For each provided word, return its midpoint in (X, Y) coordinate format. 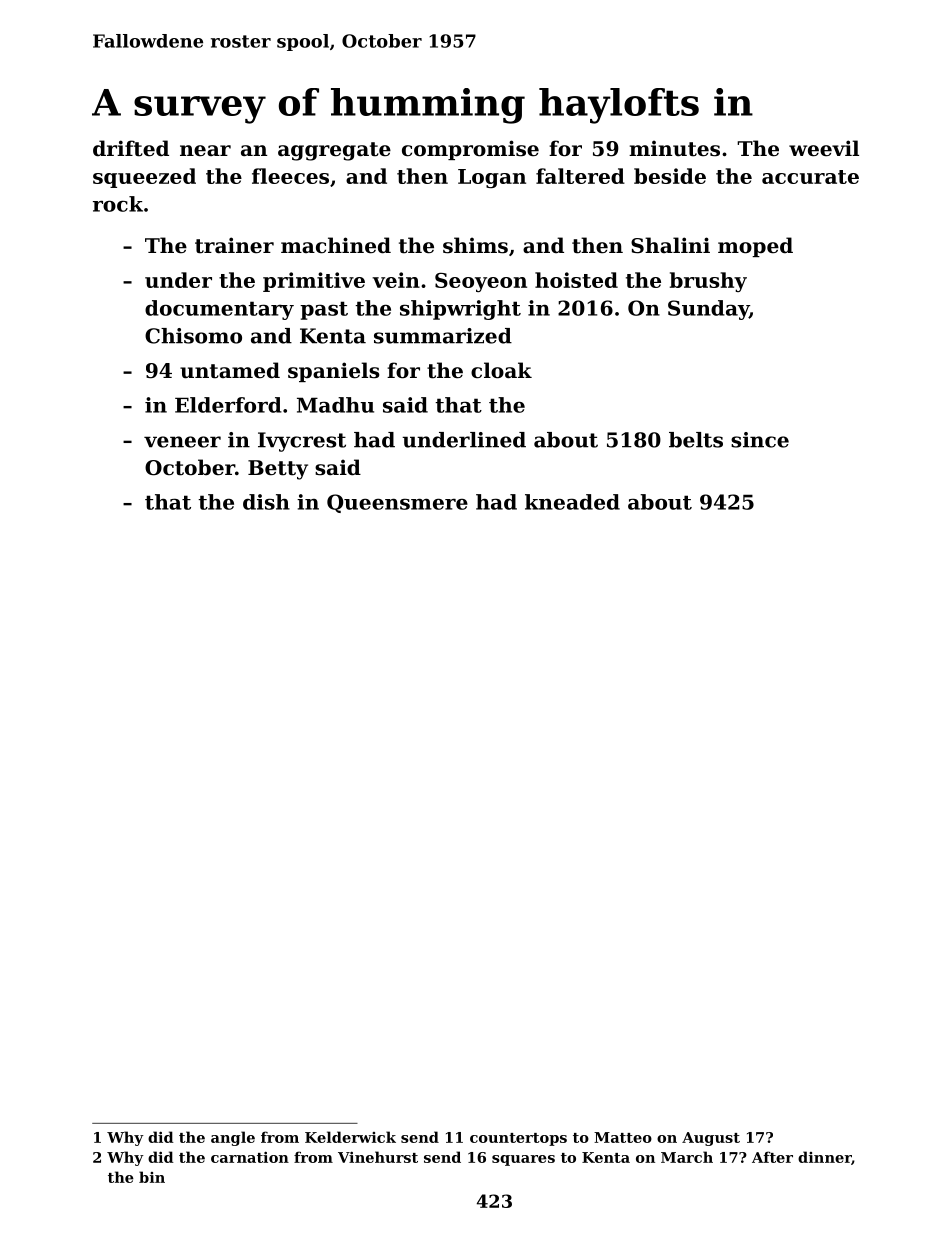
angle (233, 1138)
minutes (674, 148)
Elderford (228, 405)
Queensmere (397, 503)
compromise (470, 150)
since (760, 440)
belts (696, 440)
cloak (501, 370)
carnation (250, 1157)
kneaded (572, 502)
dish (266, 502)
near (205, 150)
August (711, 1139)
